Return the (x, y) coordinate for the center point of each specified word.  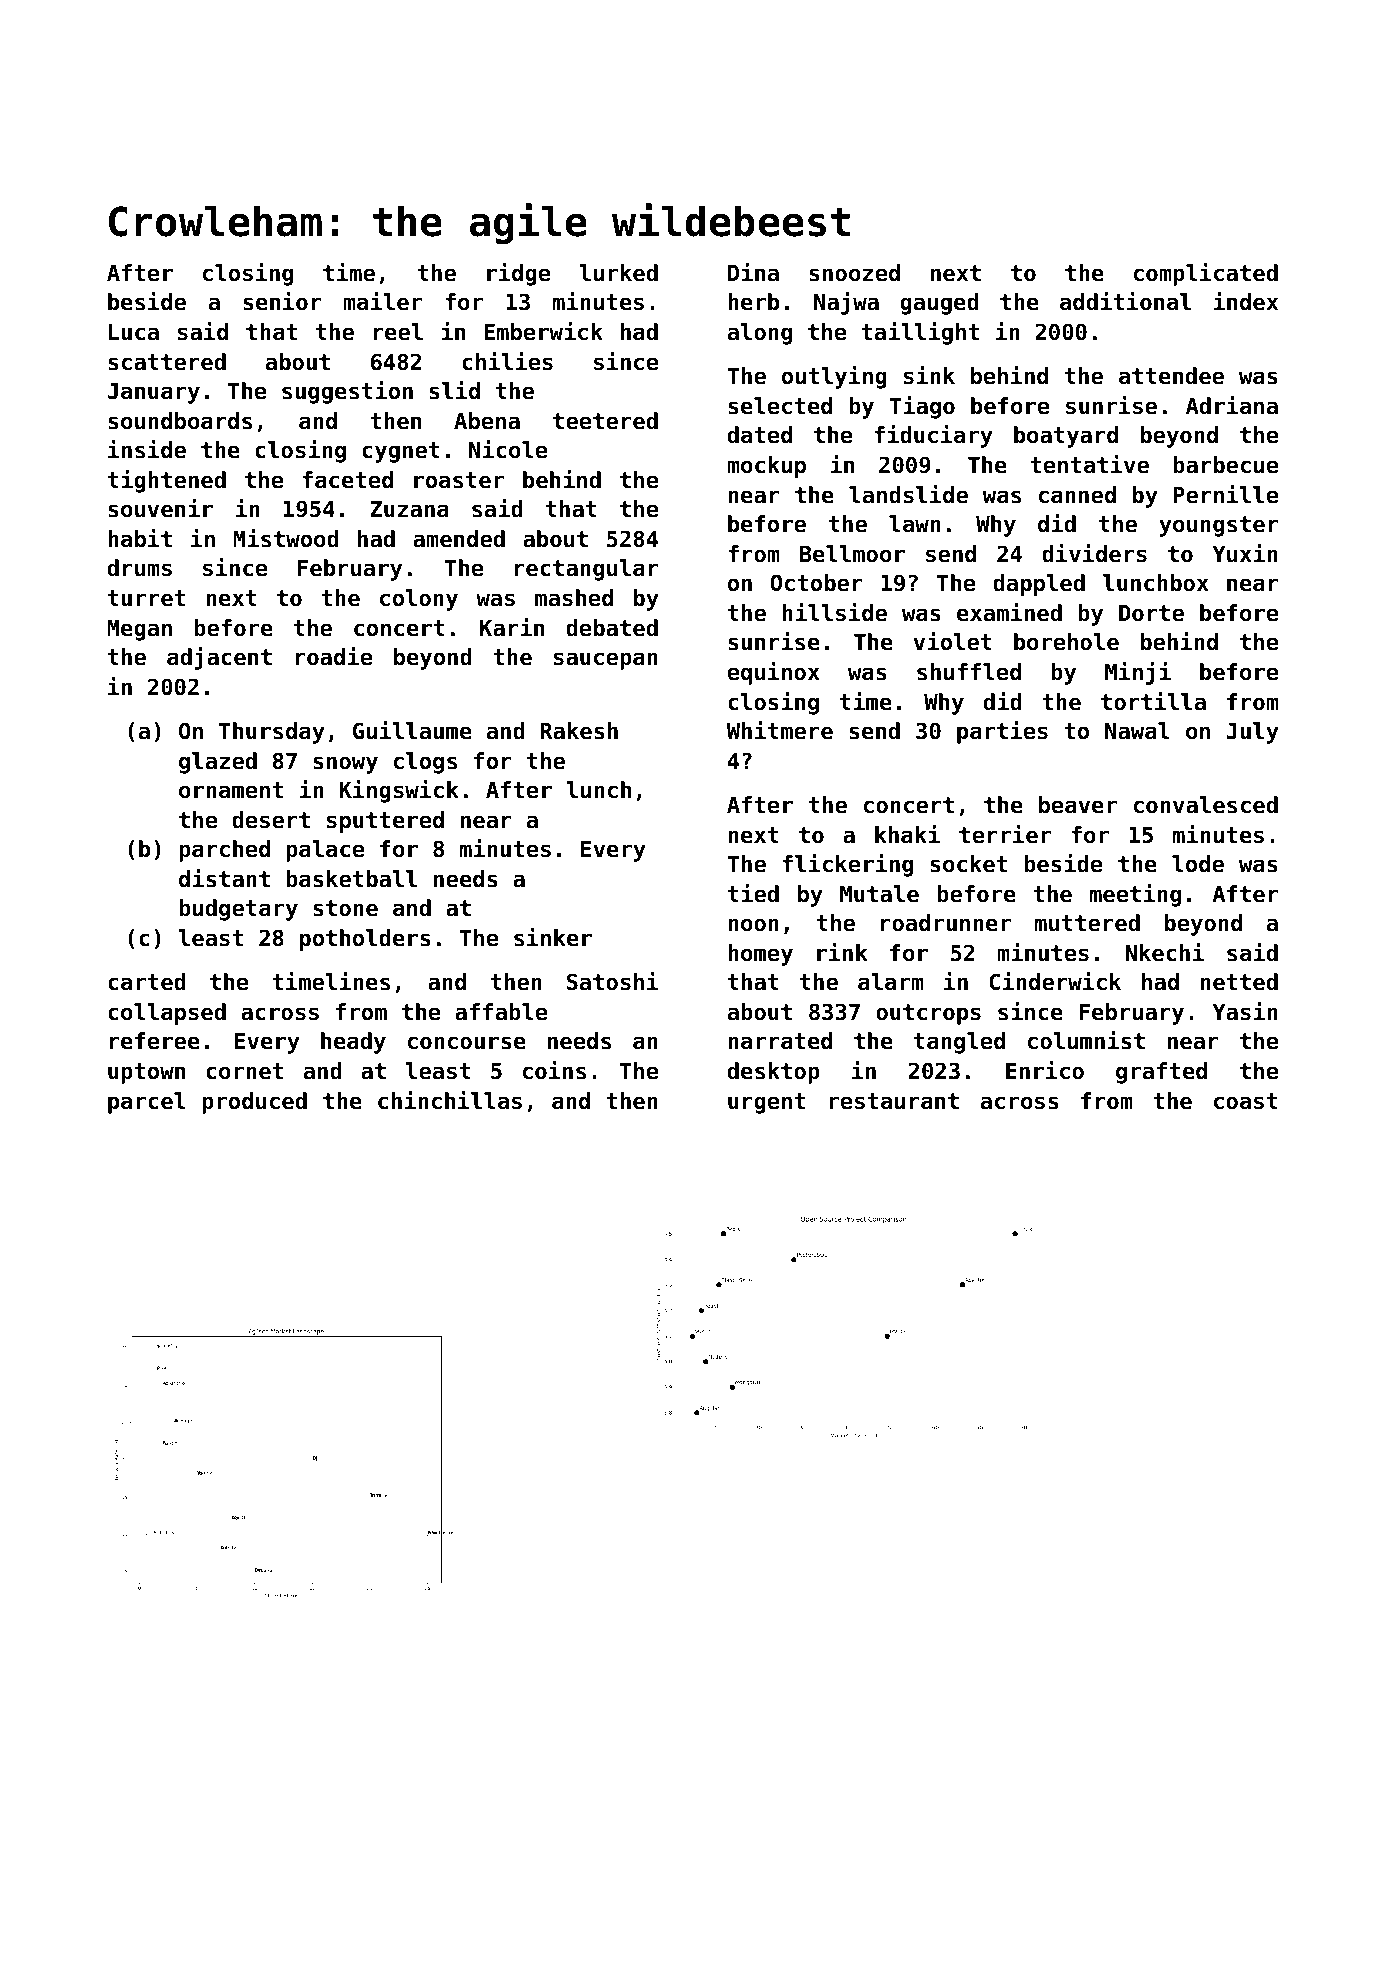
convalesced (1206, 805)
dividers (1094, 553)
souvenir (160, 508)
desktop (774, 1073)
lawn (915, 524)
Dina (753, 272)
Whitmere (780, 730)
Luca (134, 332)
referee (155, 1041)
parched (224, 851)
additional (1125, 301)
